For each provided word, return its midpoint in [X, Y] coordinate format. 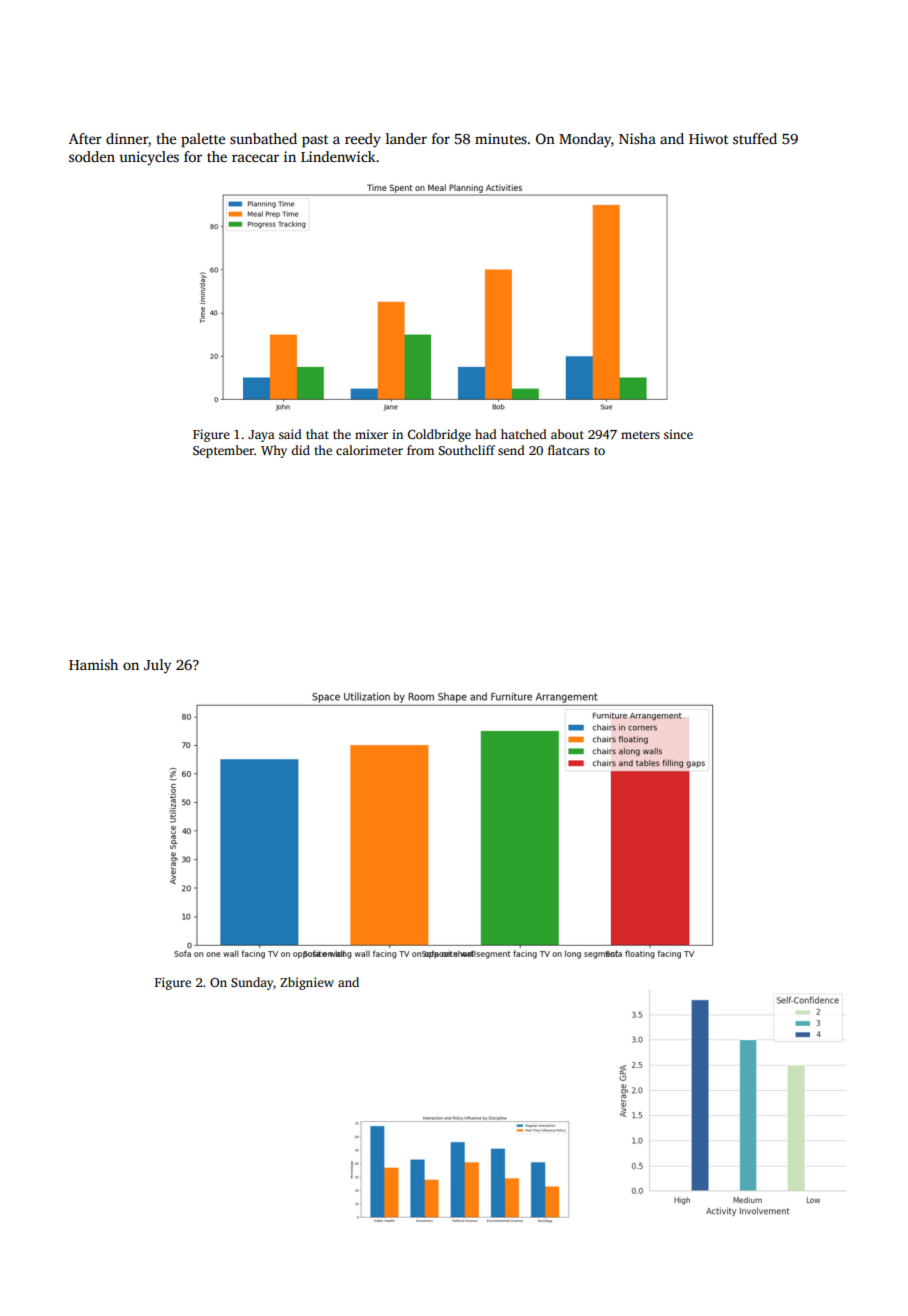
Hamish [93, 664]
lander [406, 138]
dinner [127, 138]
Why [274, 451]
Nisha [637, 138]
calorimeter [369, 450]
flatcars [568, 450]
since [678, 434]
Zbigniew [307, 983]
